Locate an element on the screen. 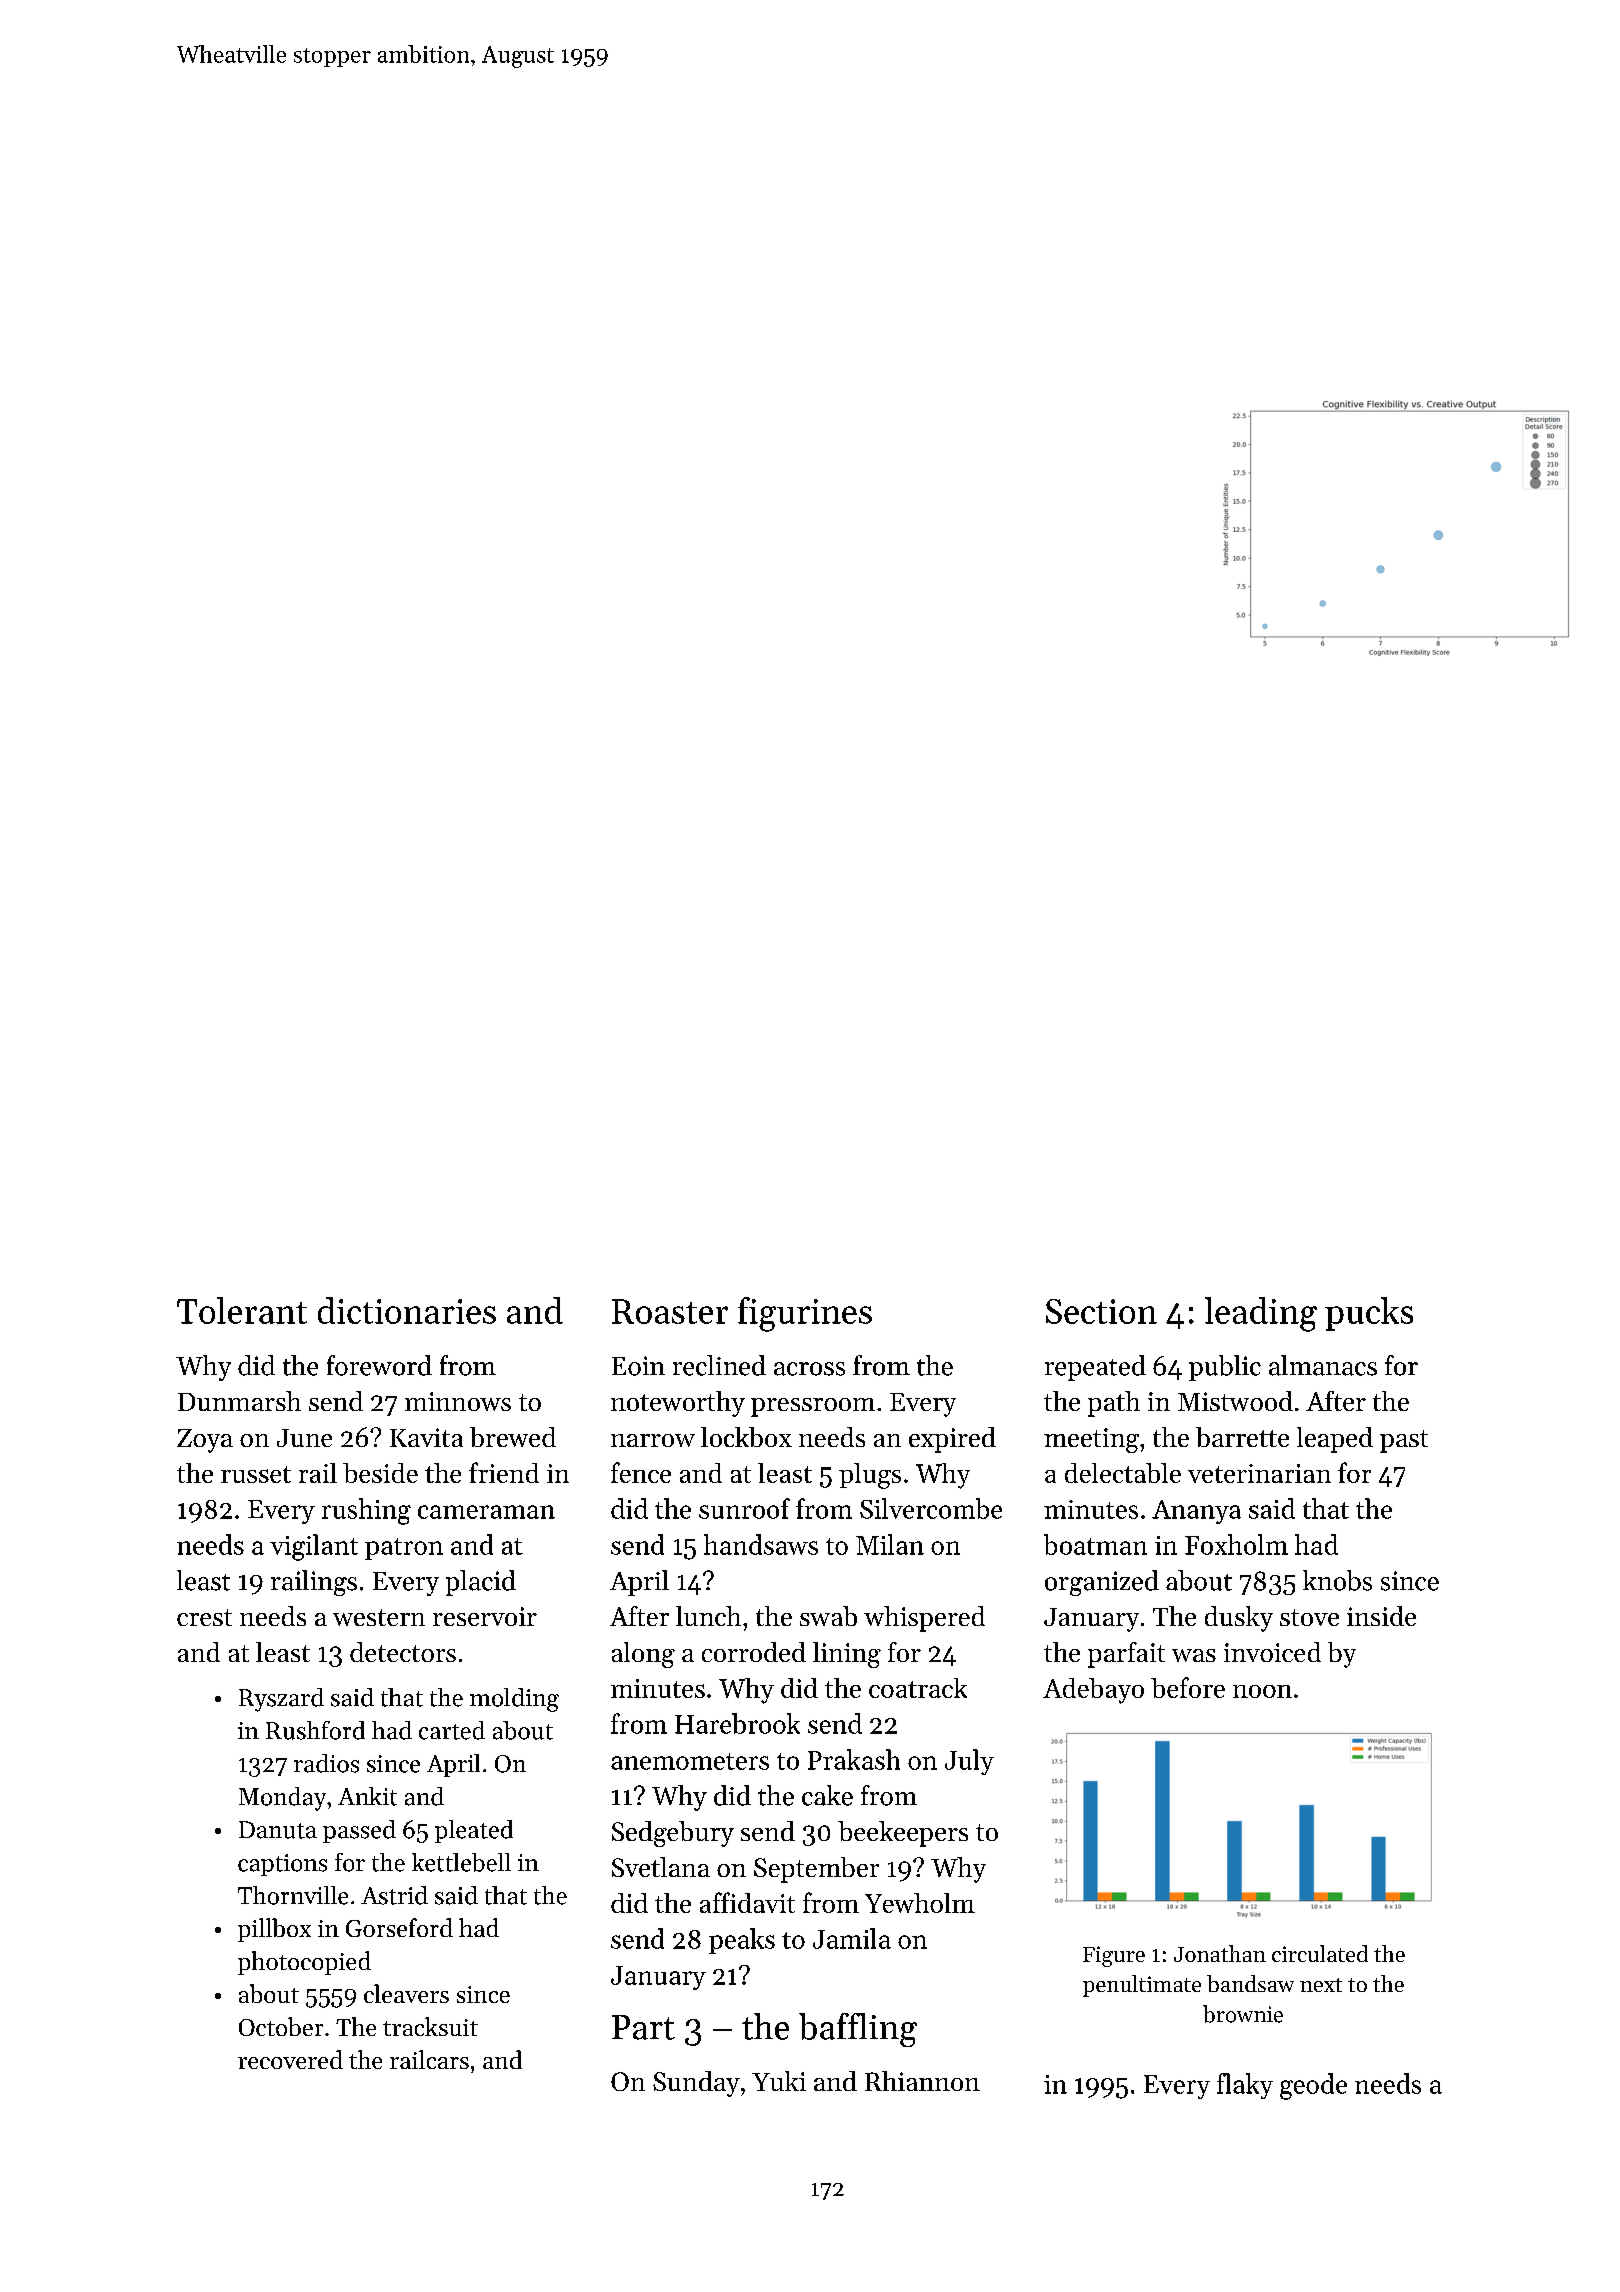 This screenshot has height=2292, width=1620. baffling is located at coordinates (858, 2030).
